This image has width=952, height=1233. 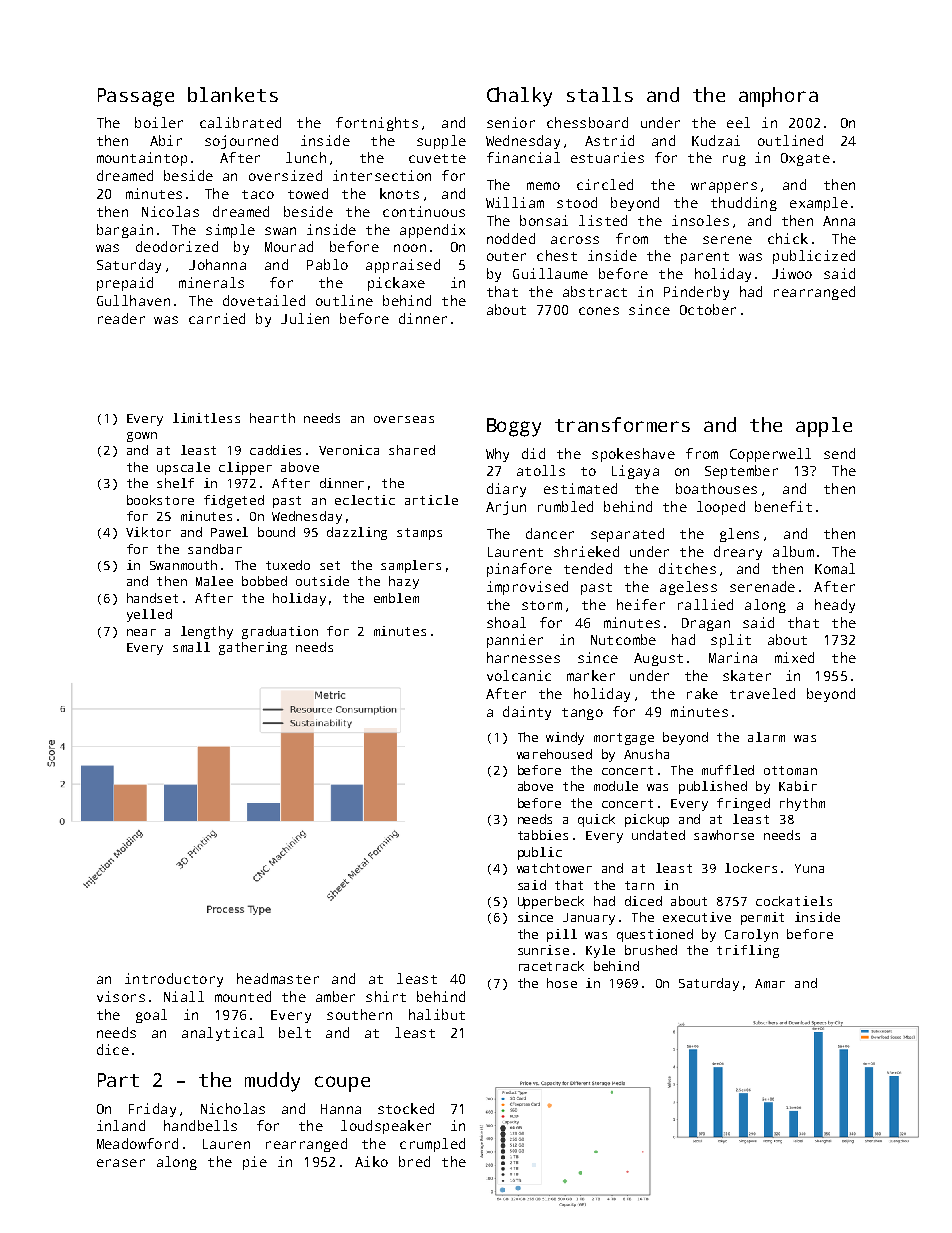 What do you see at coordinates (174, 980) in the image?
I see `introductory` at bounding box center [174, 980].
